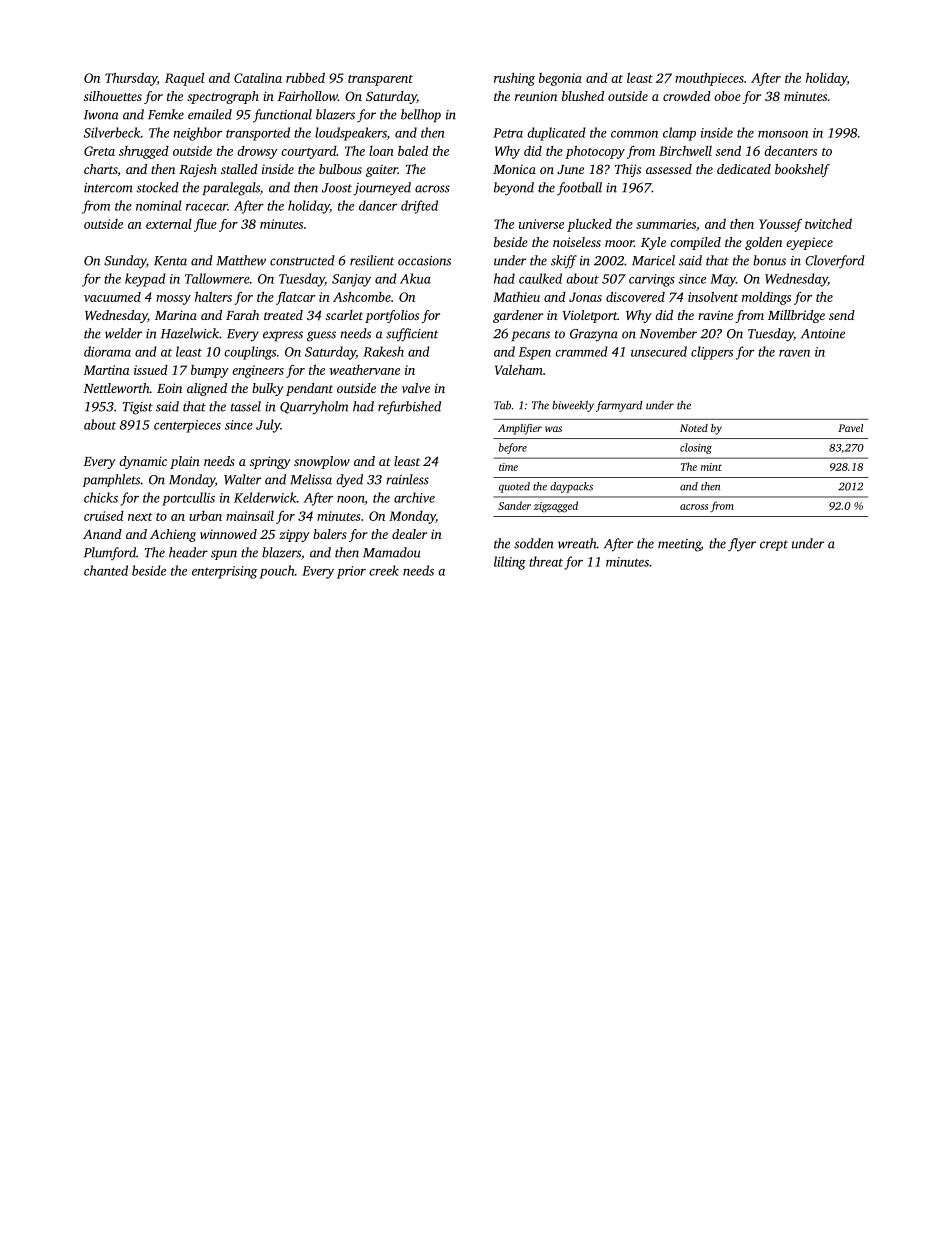 Image resolution: width=952 pixels, height=1233 pixels. I want to click on noon, so click(351, 500).
